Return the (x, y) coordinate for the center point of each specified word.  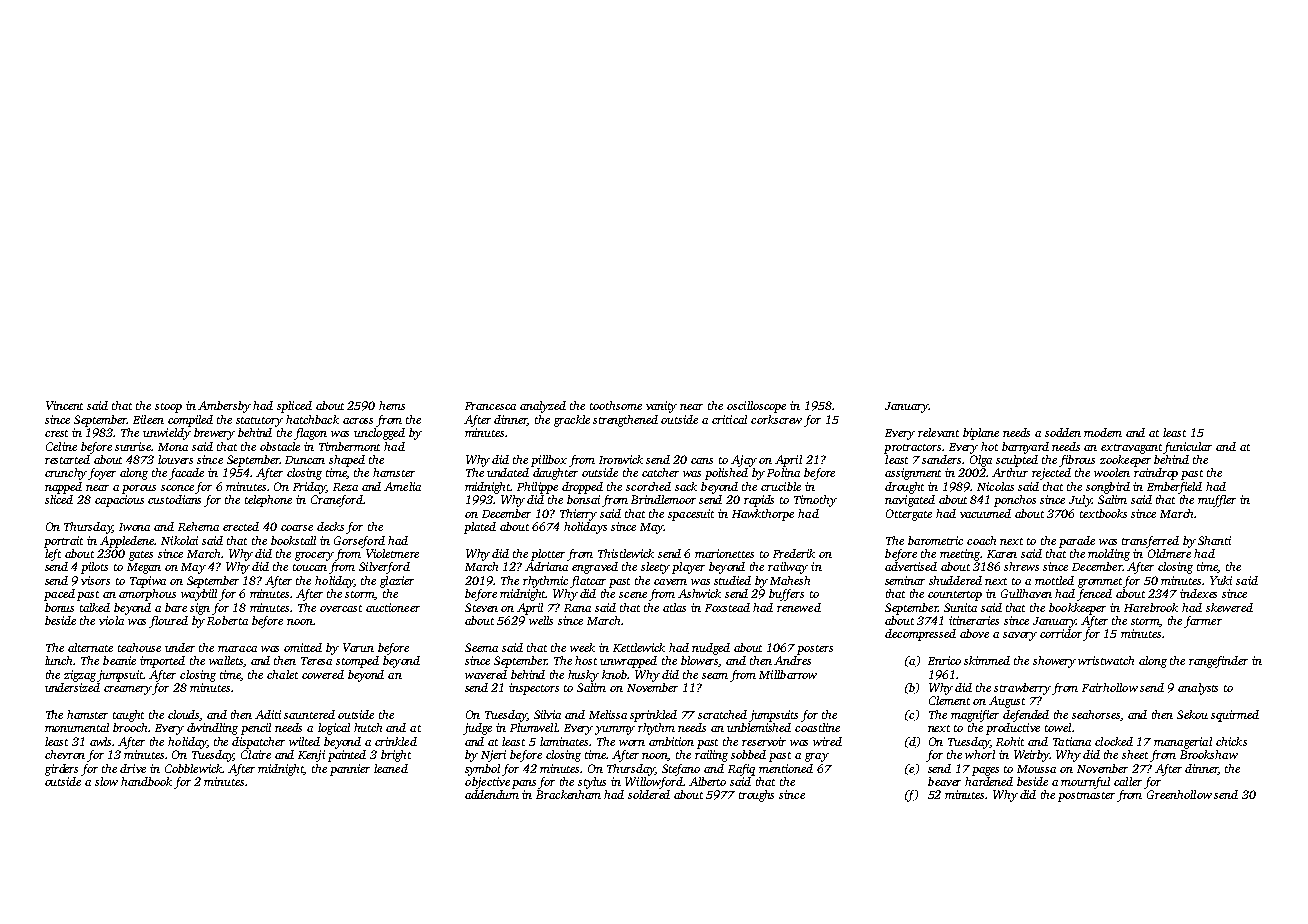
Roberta (227, 620)
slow (106, 781)
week (582, 647)
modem (1103, 432)
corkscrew (776, 419)
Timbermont (349, 446)
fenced (1094, 595)
